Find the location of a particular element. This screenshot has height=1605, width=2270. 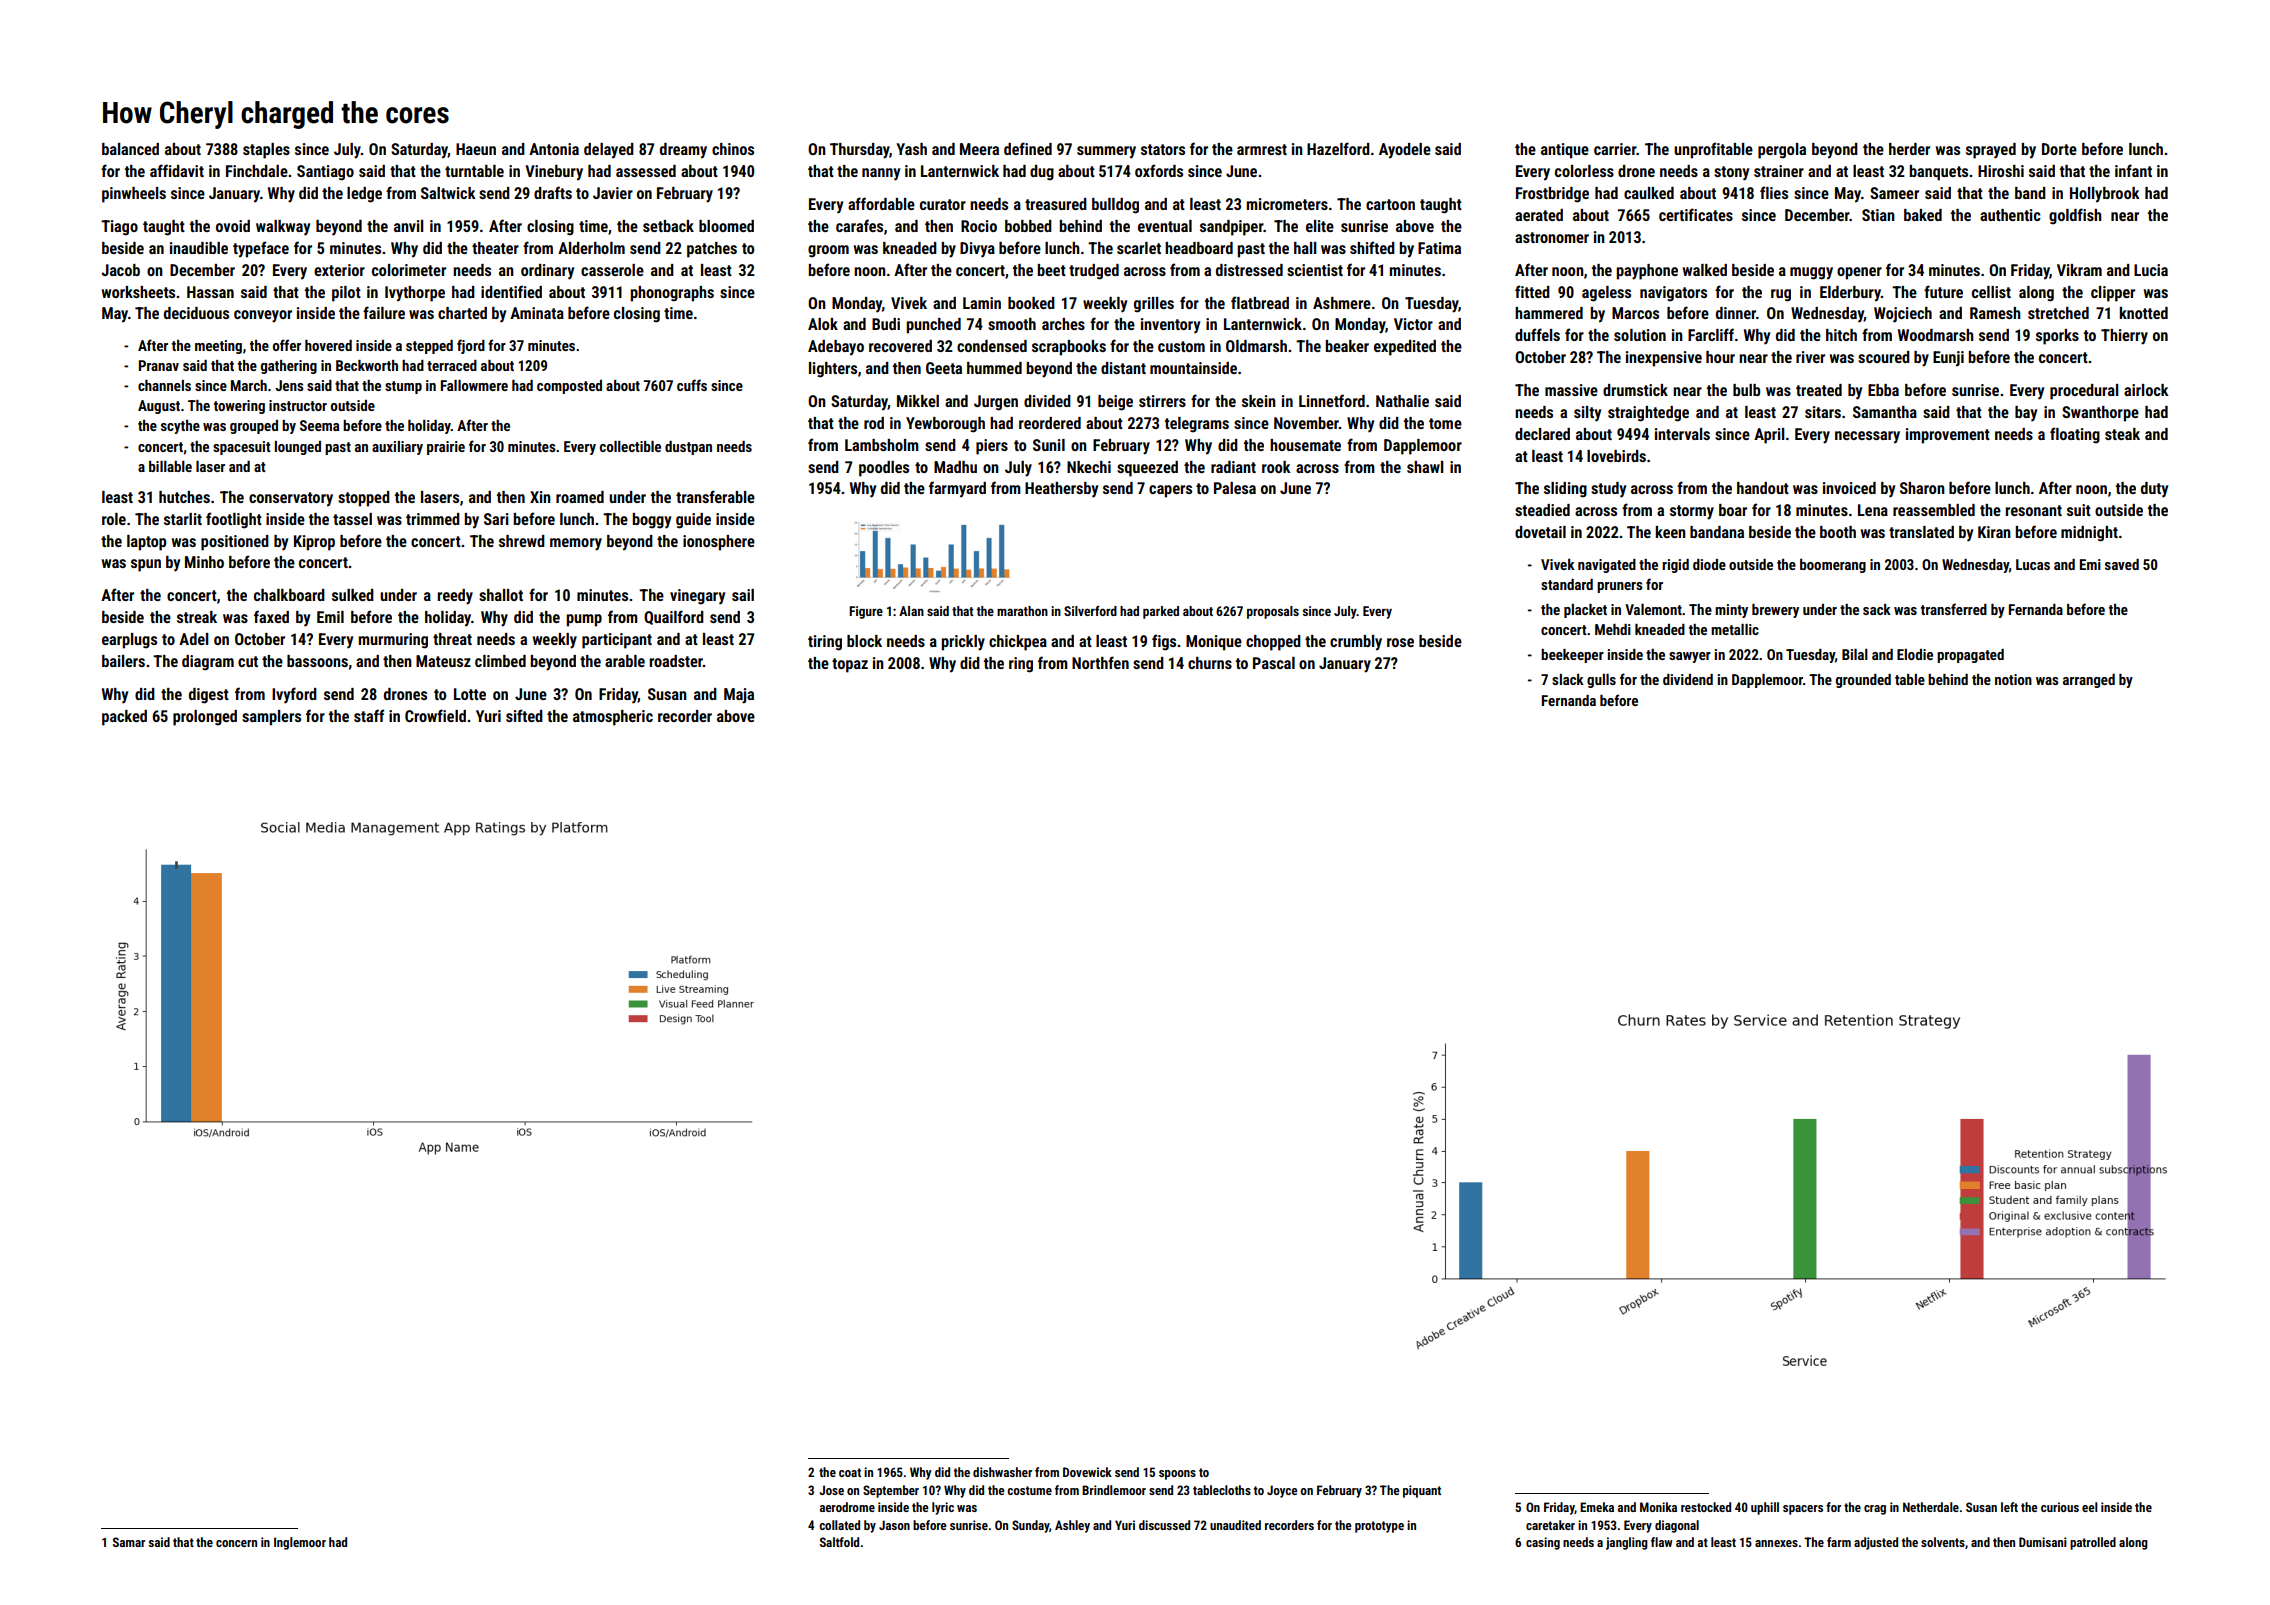

grounded is located at coordinates (1863, 681).
